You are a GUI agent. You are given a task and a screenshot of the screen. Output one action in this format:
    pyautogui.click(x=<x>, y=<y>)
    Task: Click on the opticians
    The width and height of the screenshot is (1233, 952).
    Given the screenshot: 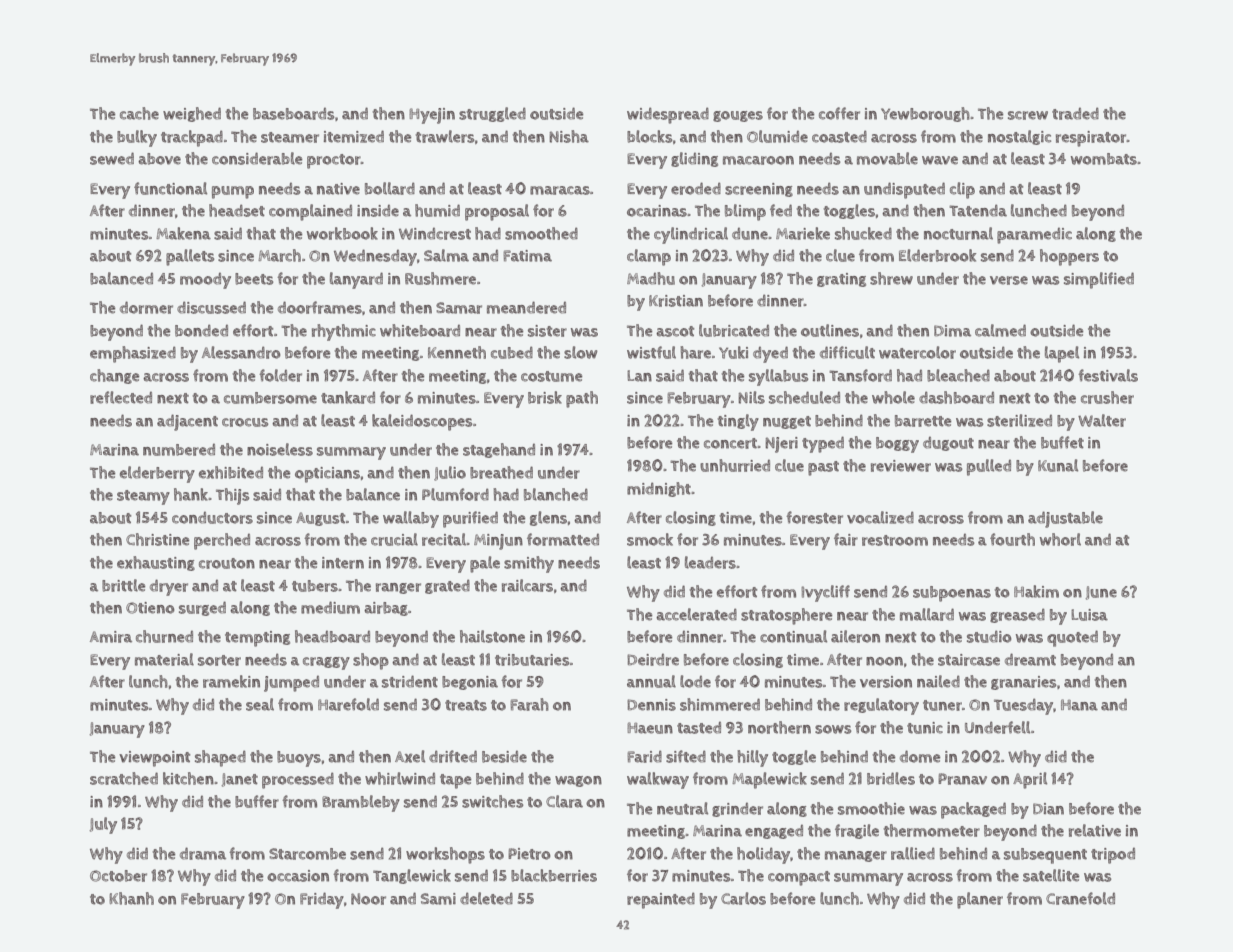 What is the action you would take?
    pyautogui.click(x=327, y=475)
